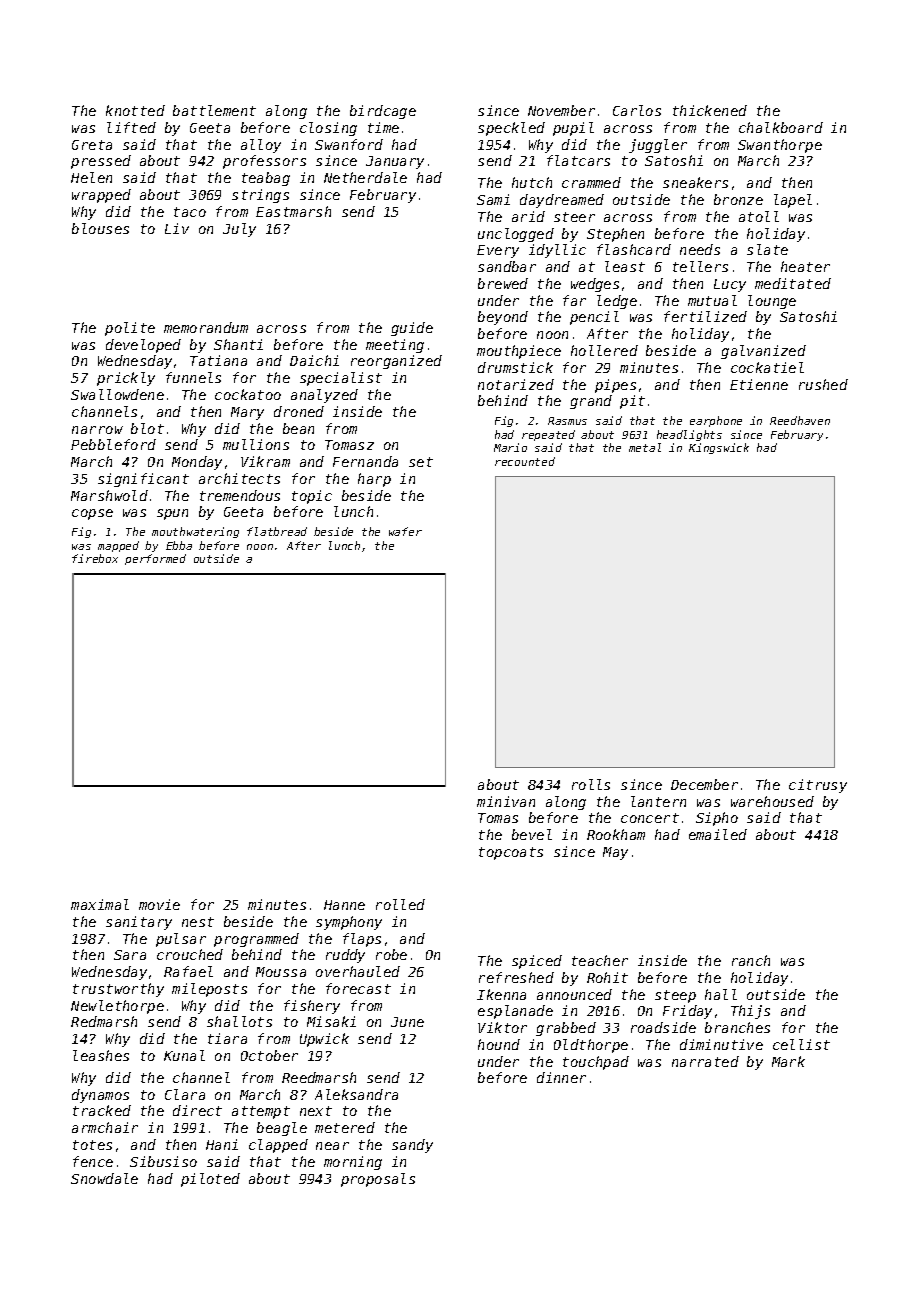 The width and height of the screenshot is (924, 1308). What do you see at coordinates (277, 531) in the screenshot?
I see `flatbread` at bounding box center [277, 531].
